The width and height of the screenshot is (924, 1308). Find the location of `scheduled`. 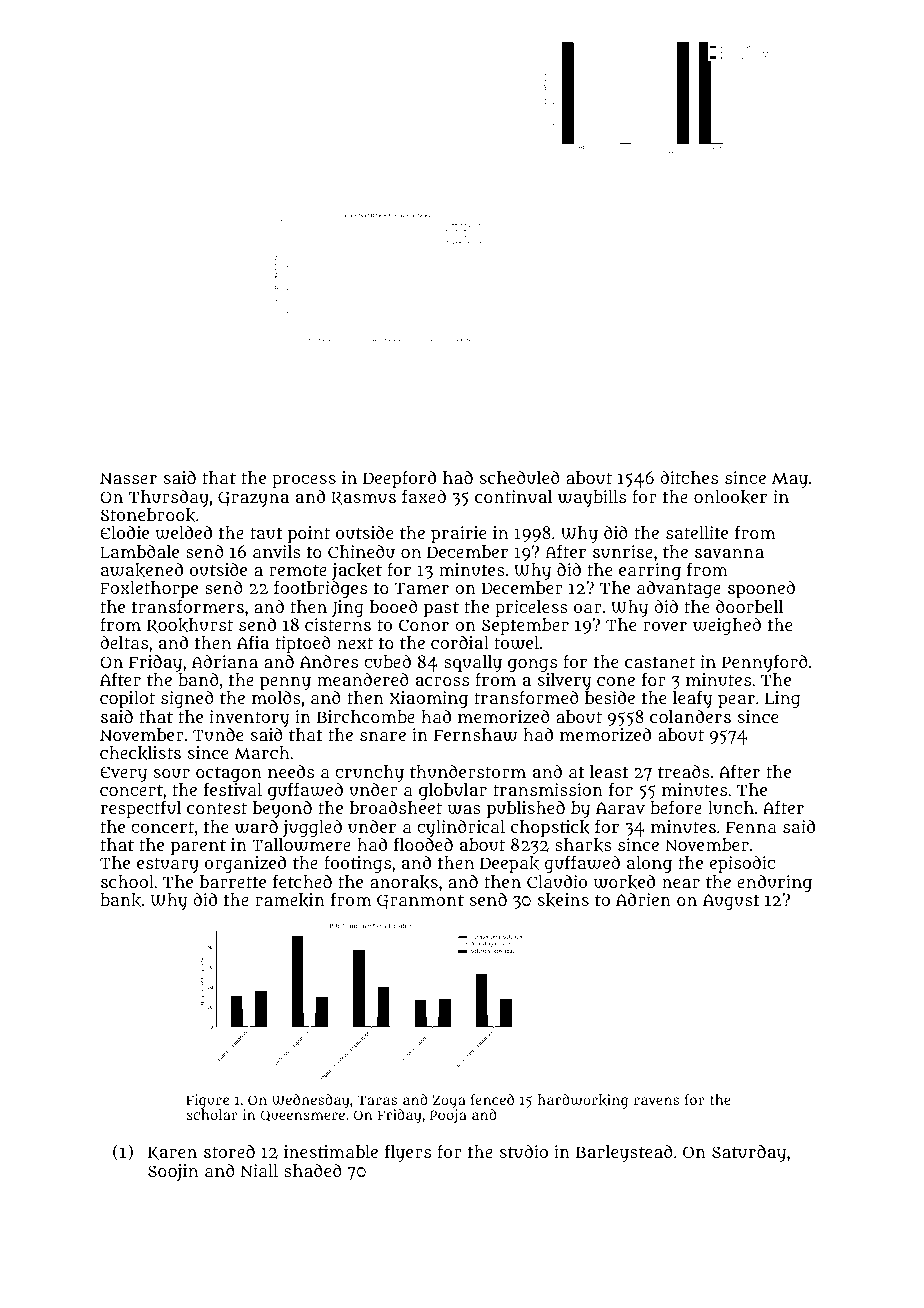

scheduled is located at coordinates (520, 477).
